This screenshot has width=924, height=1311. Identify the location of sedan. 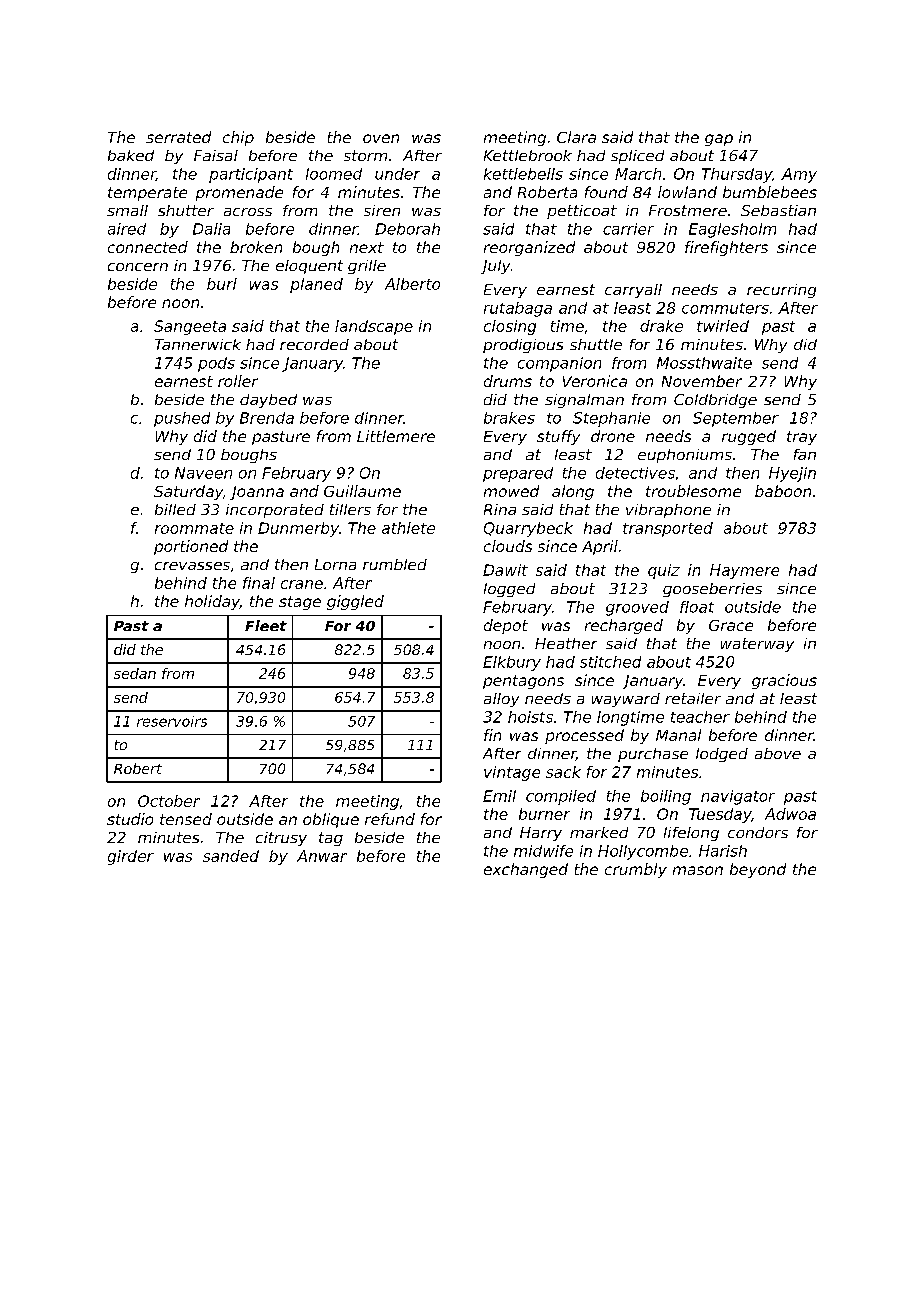
(135, 673).
